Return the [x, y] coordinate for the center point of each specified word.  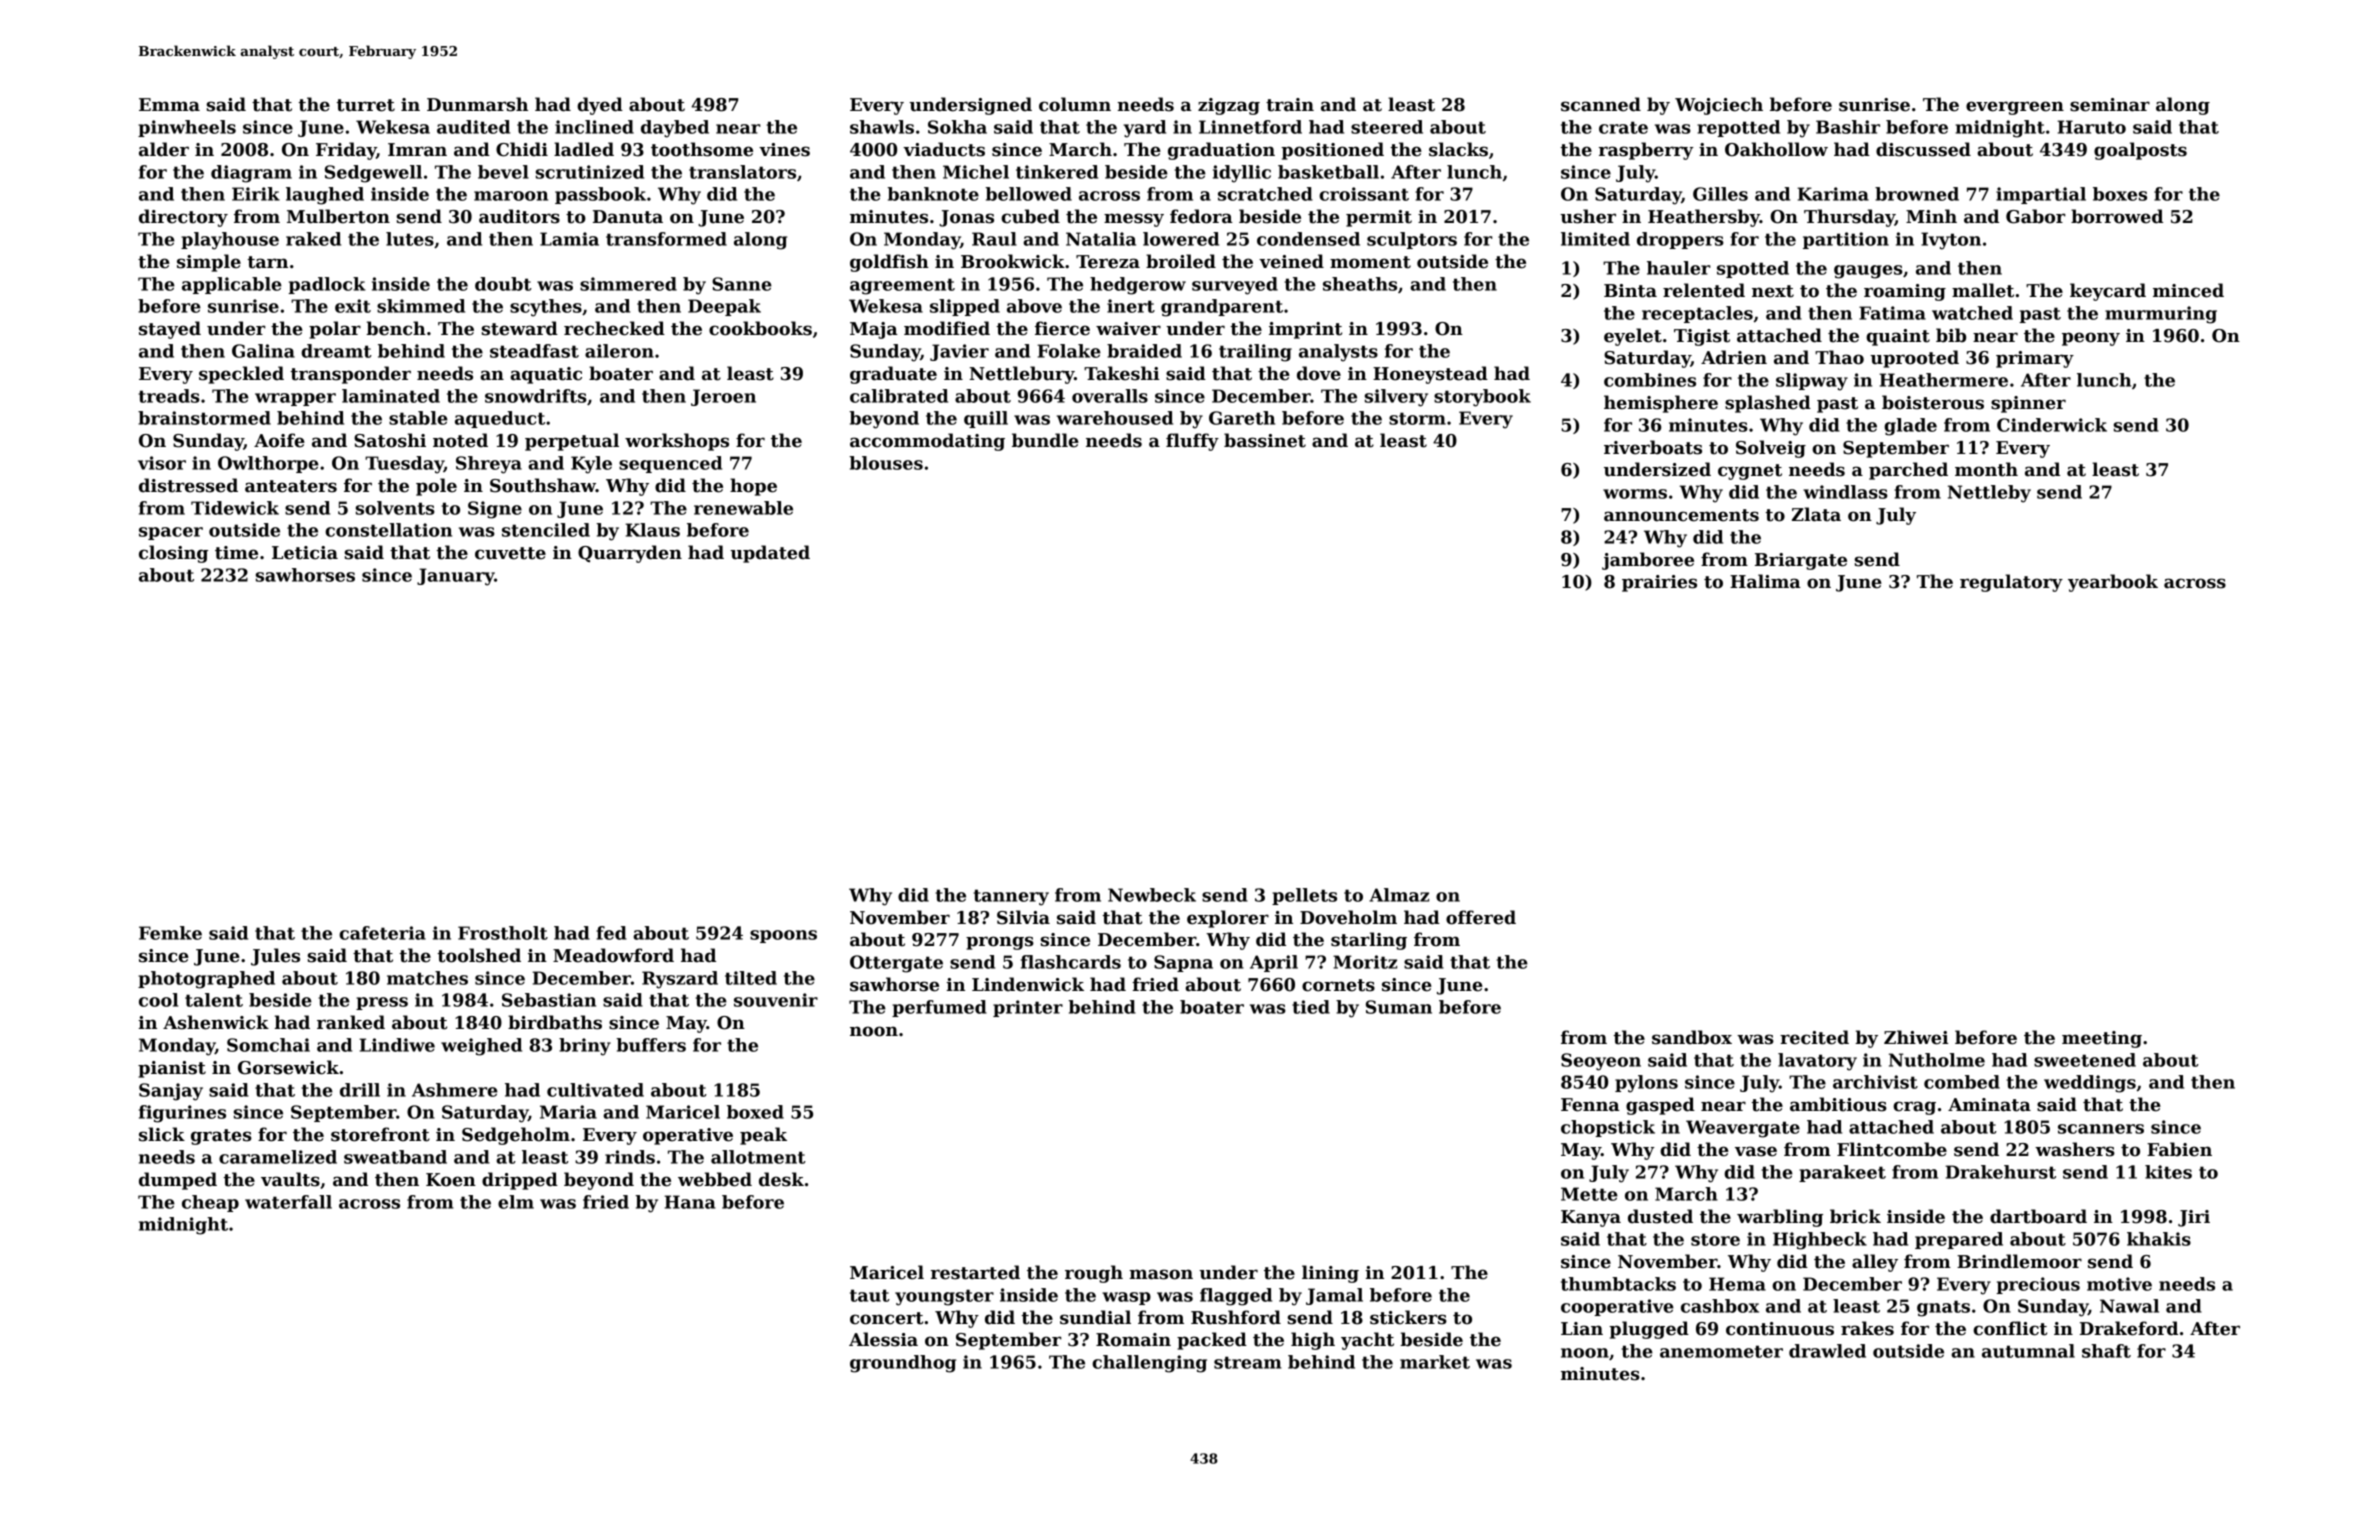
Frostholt [503, 933]
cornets [1338, 985]
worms [1635, 494]
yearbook [2113, 583]
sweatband [395, 1157]
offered [1481, 917]
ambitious [1838, 1104]
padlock [327, 285]
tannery [1011, 897]
